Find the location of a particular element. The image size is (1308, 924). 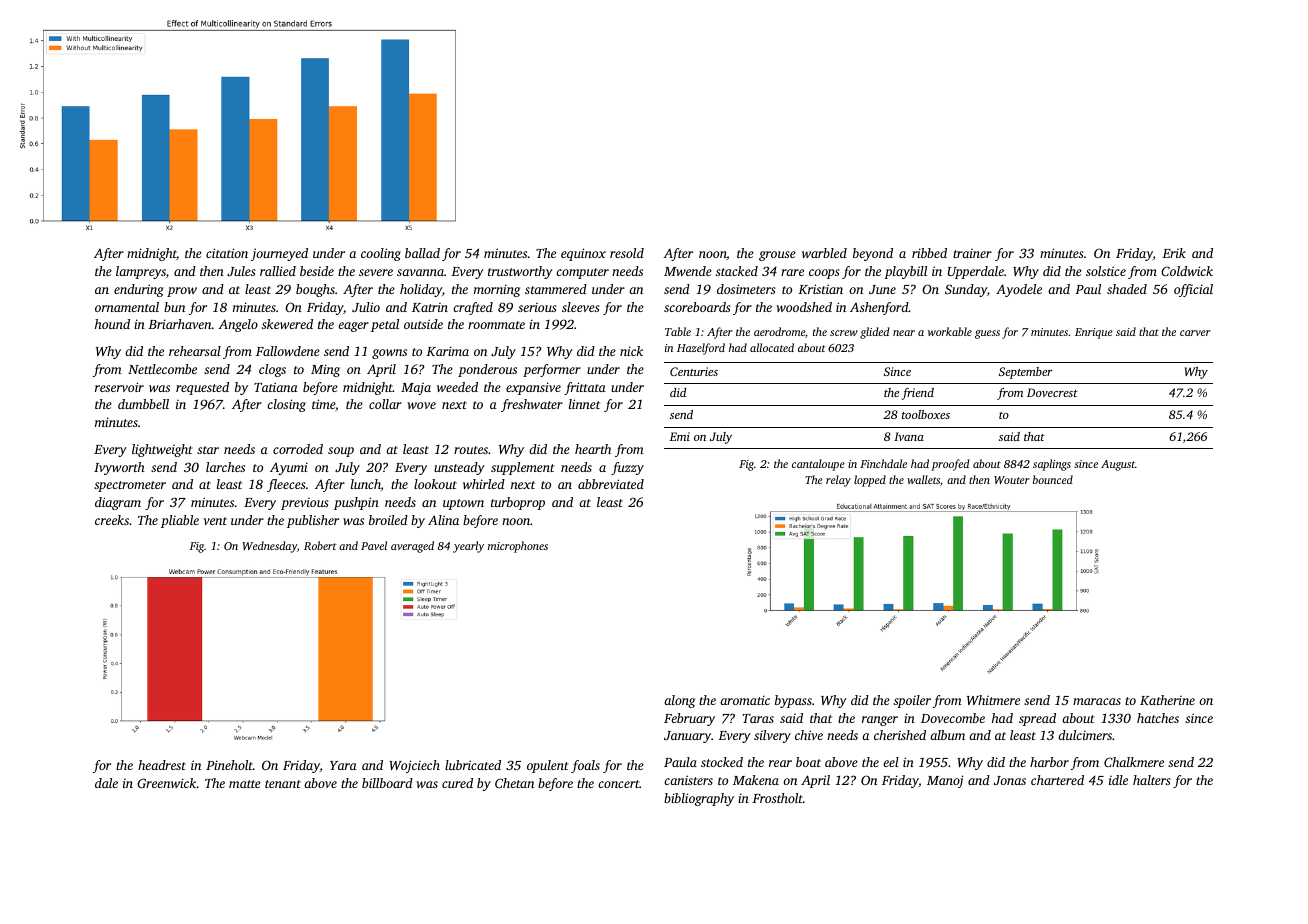

Enrique is located at coordinates (1094, 333).
